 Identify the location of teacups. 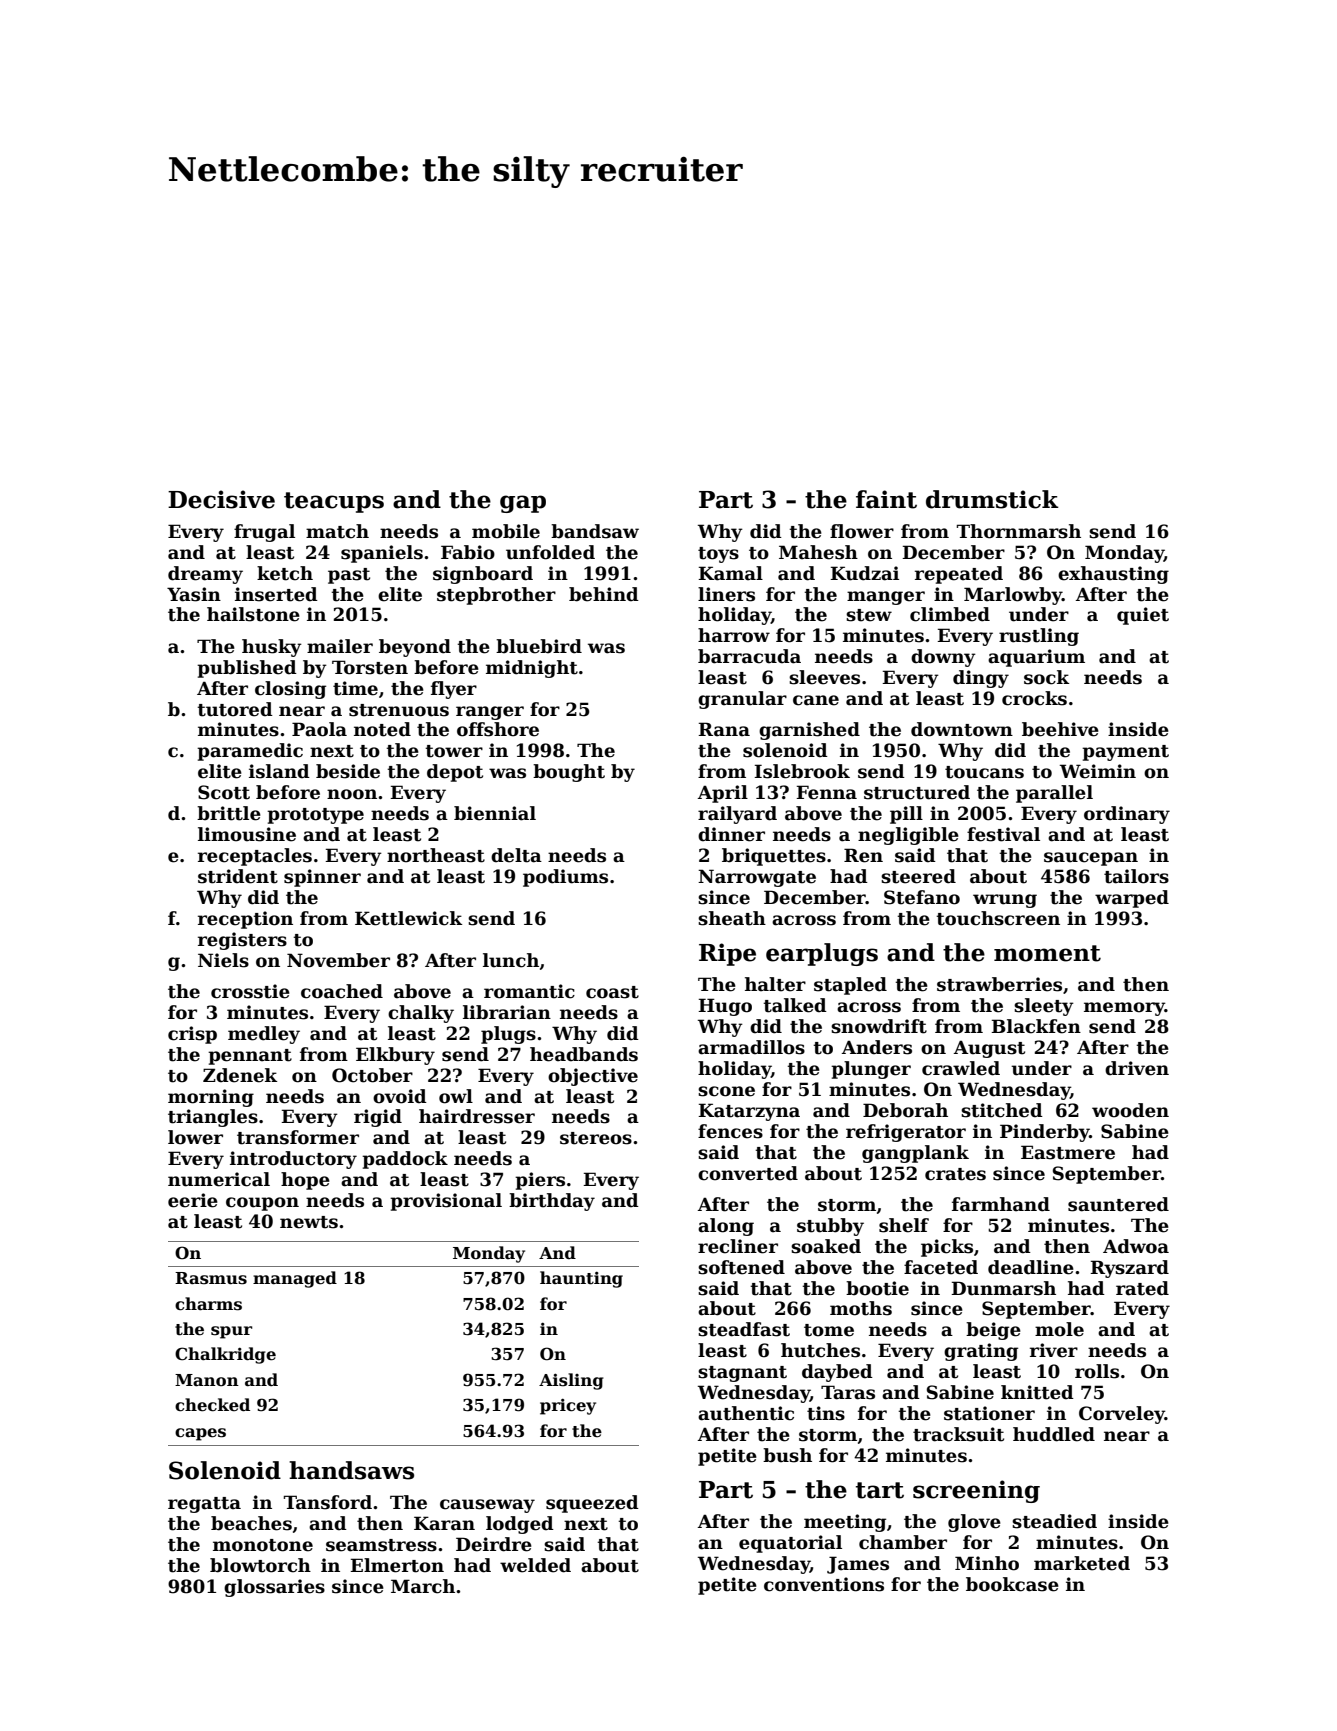
(334, 502).
